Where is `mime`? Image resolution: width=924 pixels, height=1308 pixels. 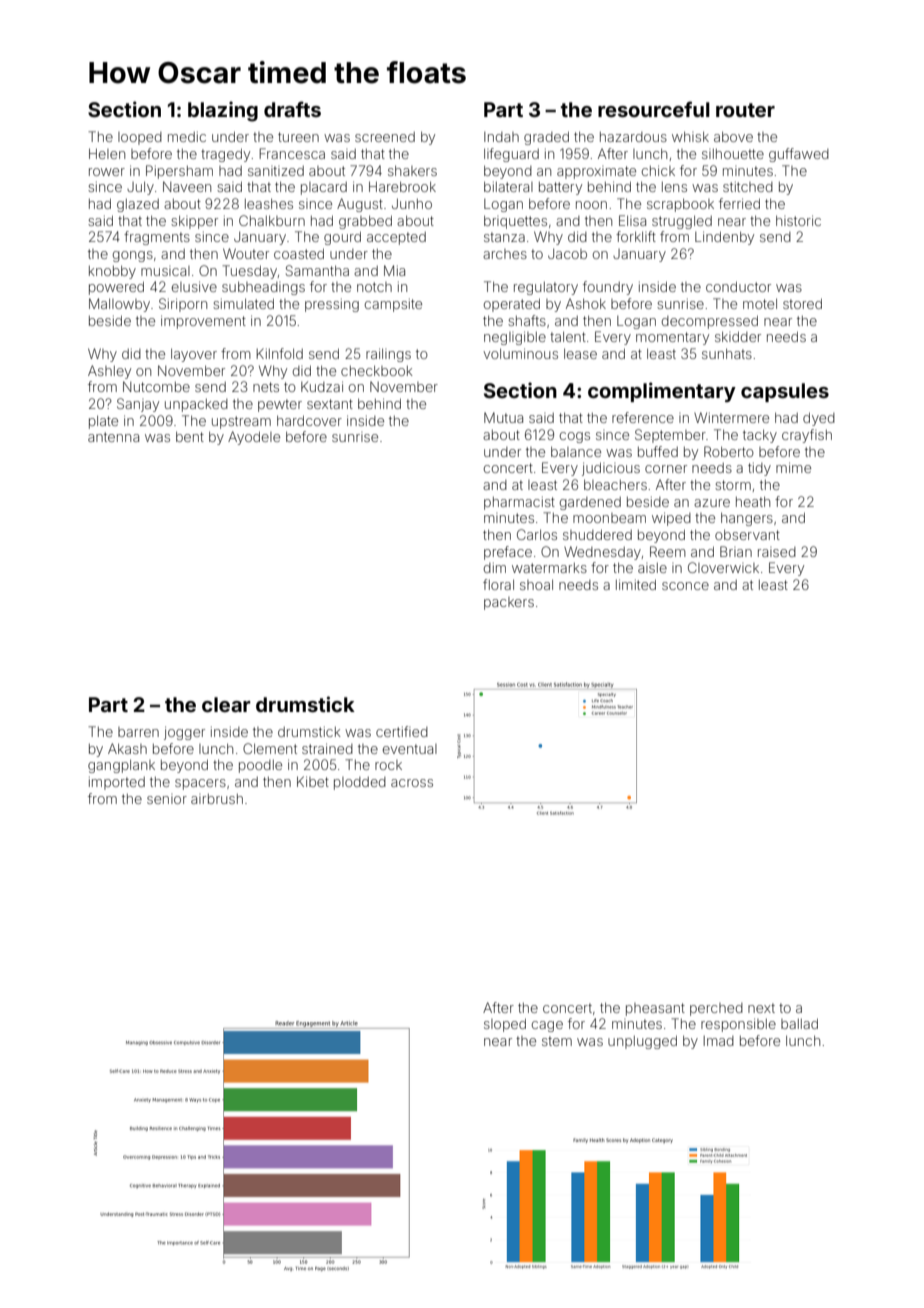
mime is located at coordinates (793, 467).
